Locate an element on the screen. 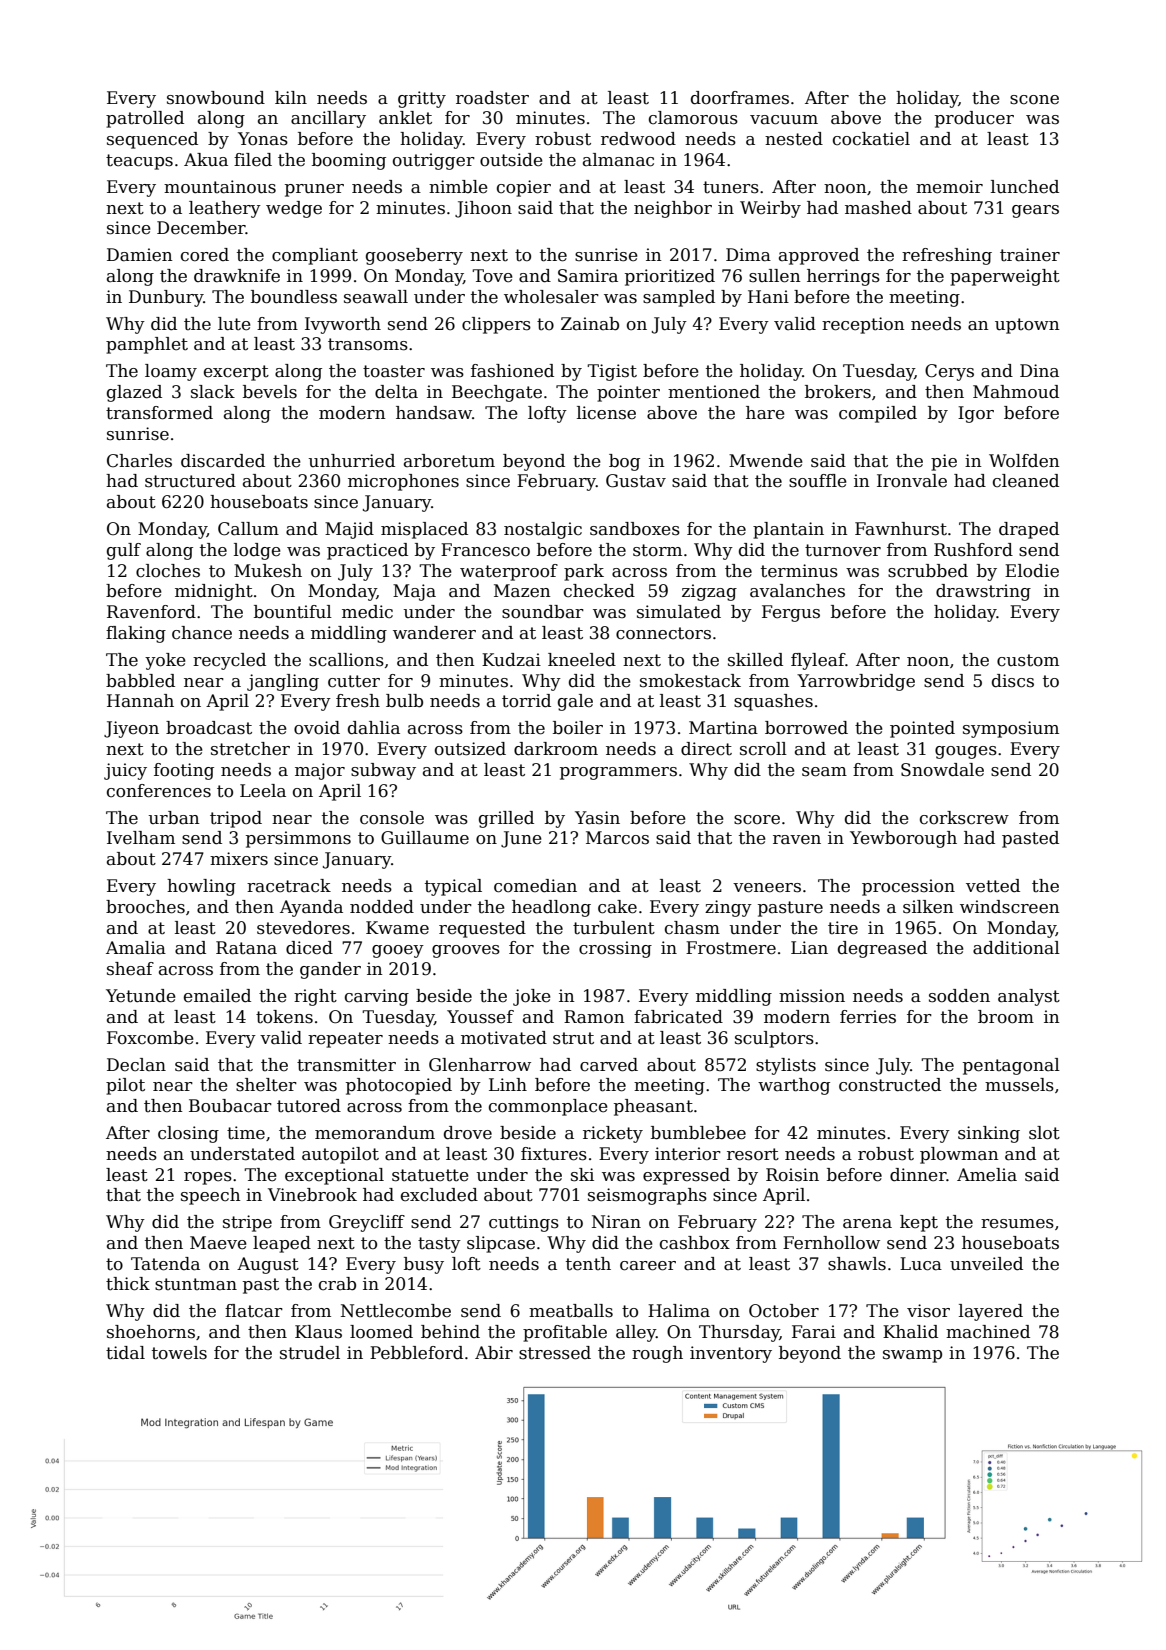 Image resolution: width=1166 pixels, height=1650 pixels. scone is located at coordinates (1034, 100).
